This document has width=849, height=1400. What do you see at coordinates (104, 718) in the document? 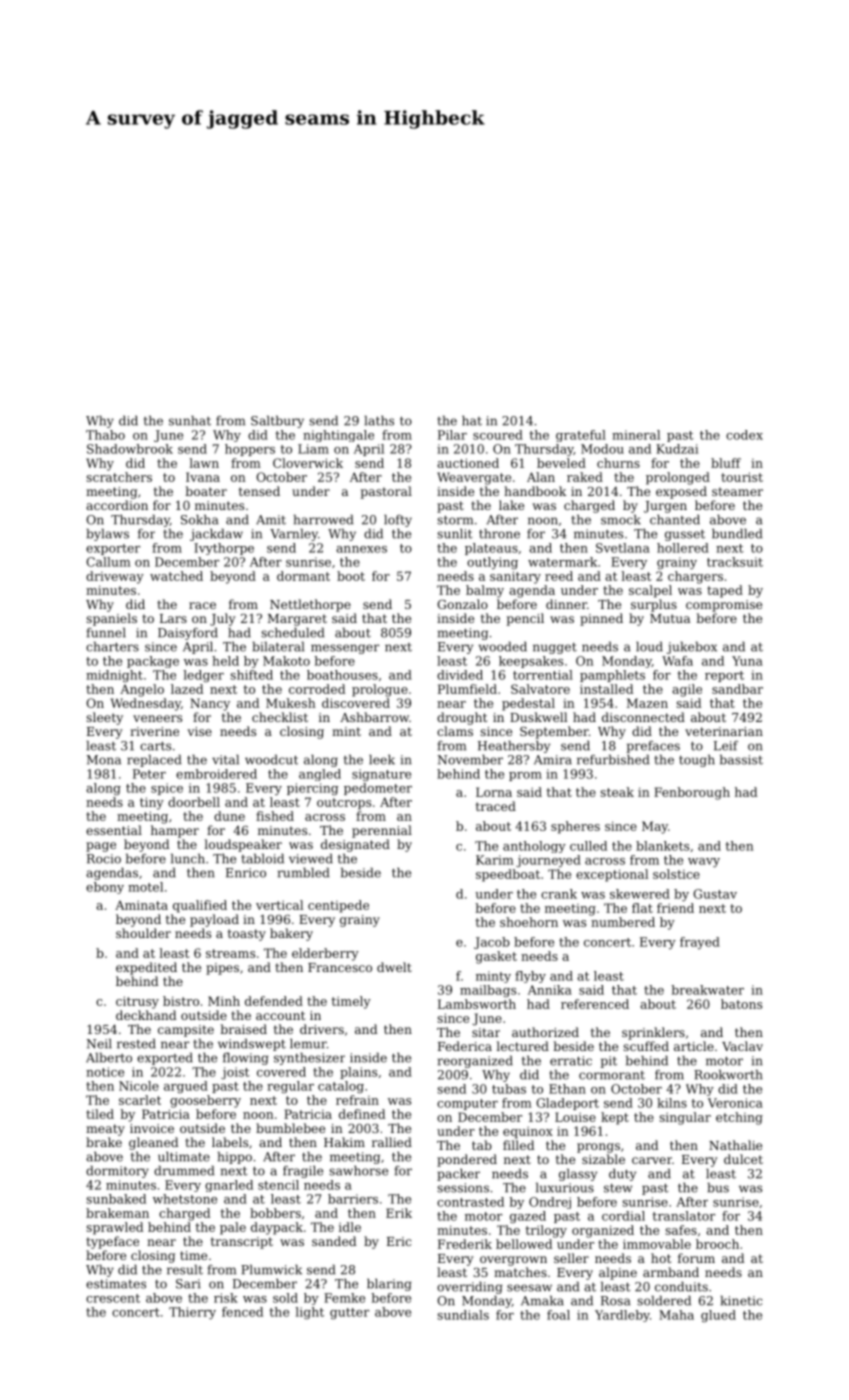
I see `sleety` at bounding box center [104, 718].
